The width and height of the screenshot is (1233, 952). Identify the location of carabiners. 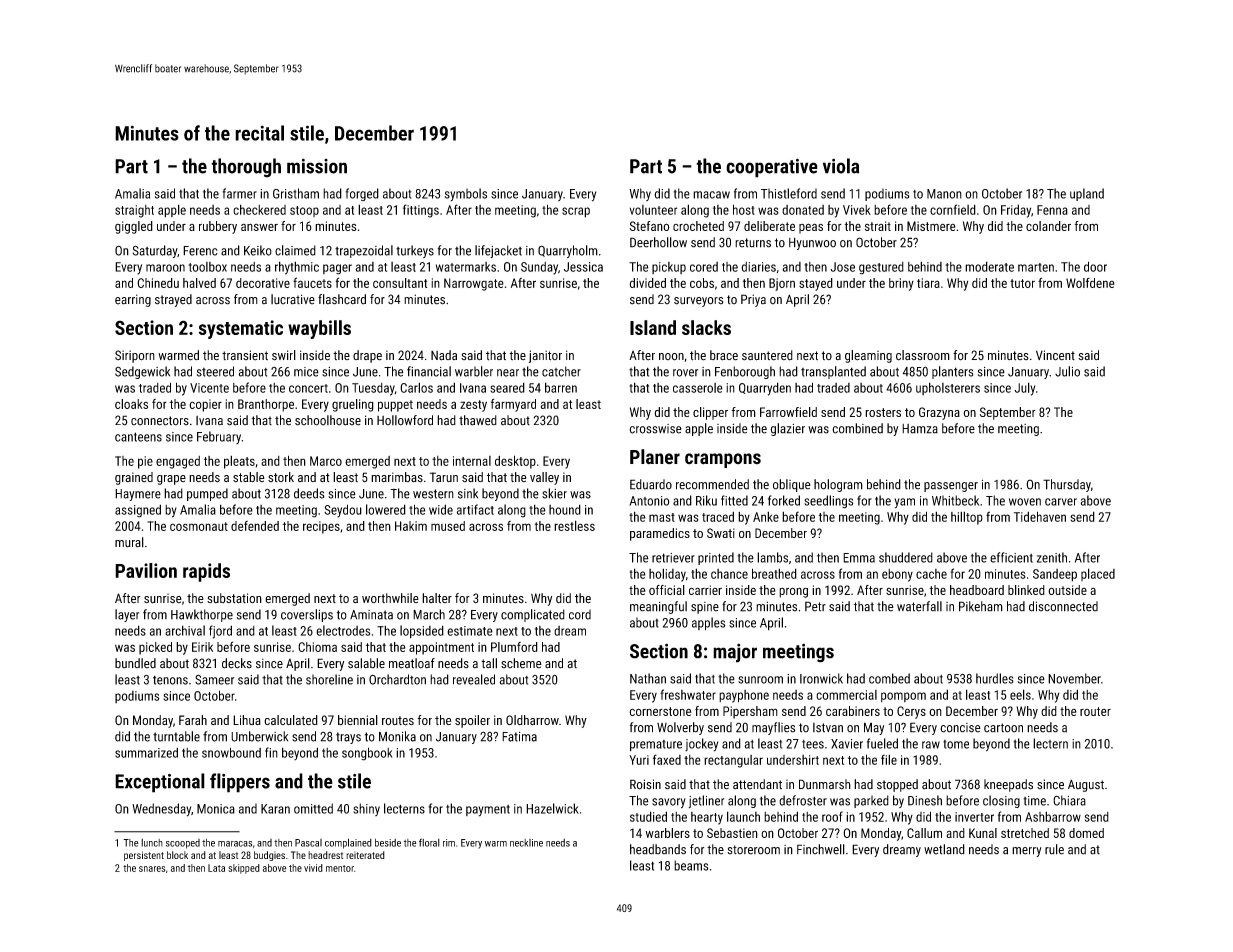
(853, 711).
